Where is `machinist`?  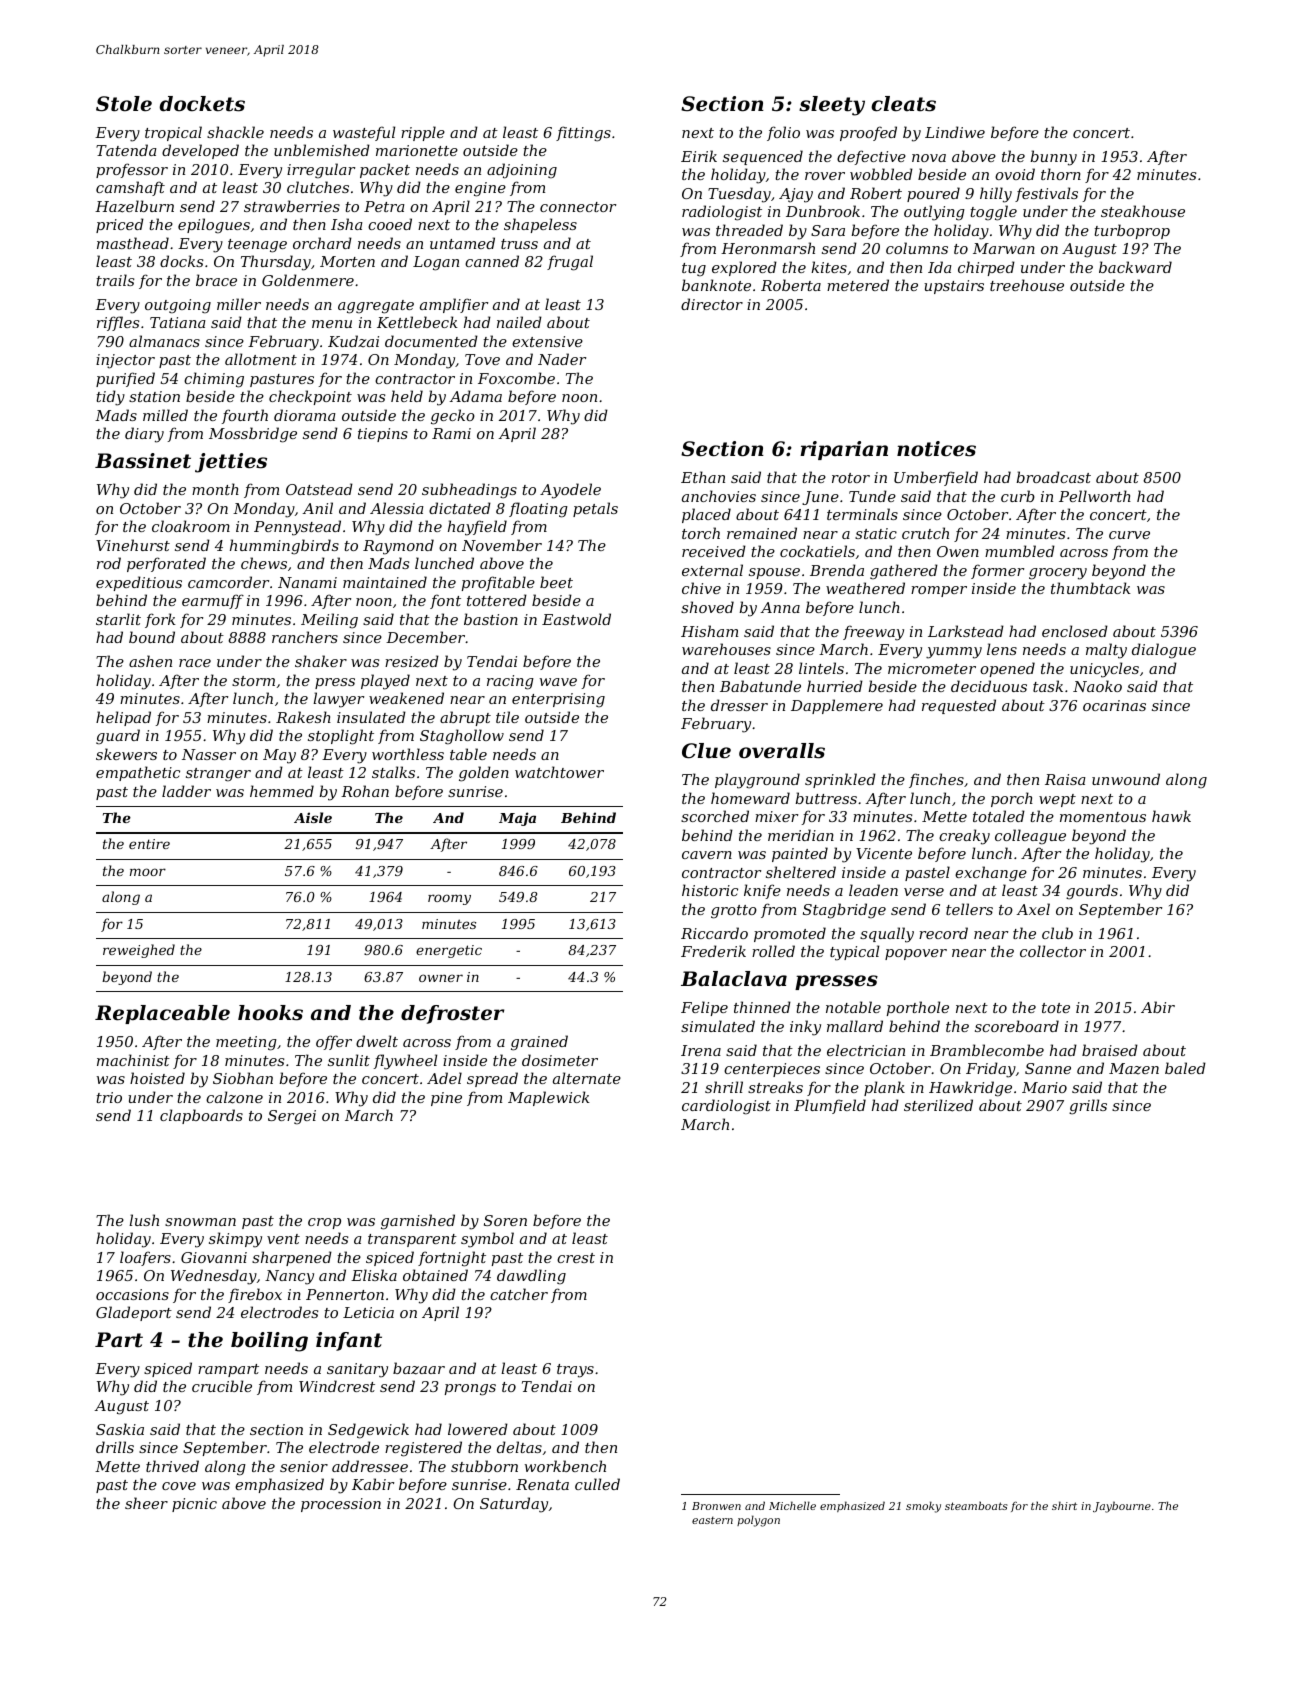 machinist is located at coordinates (133, 1060).
